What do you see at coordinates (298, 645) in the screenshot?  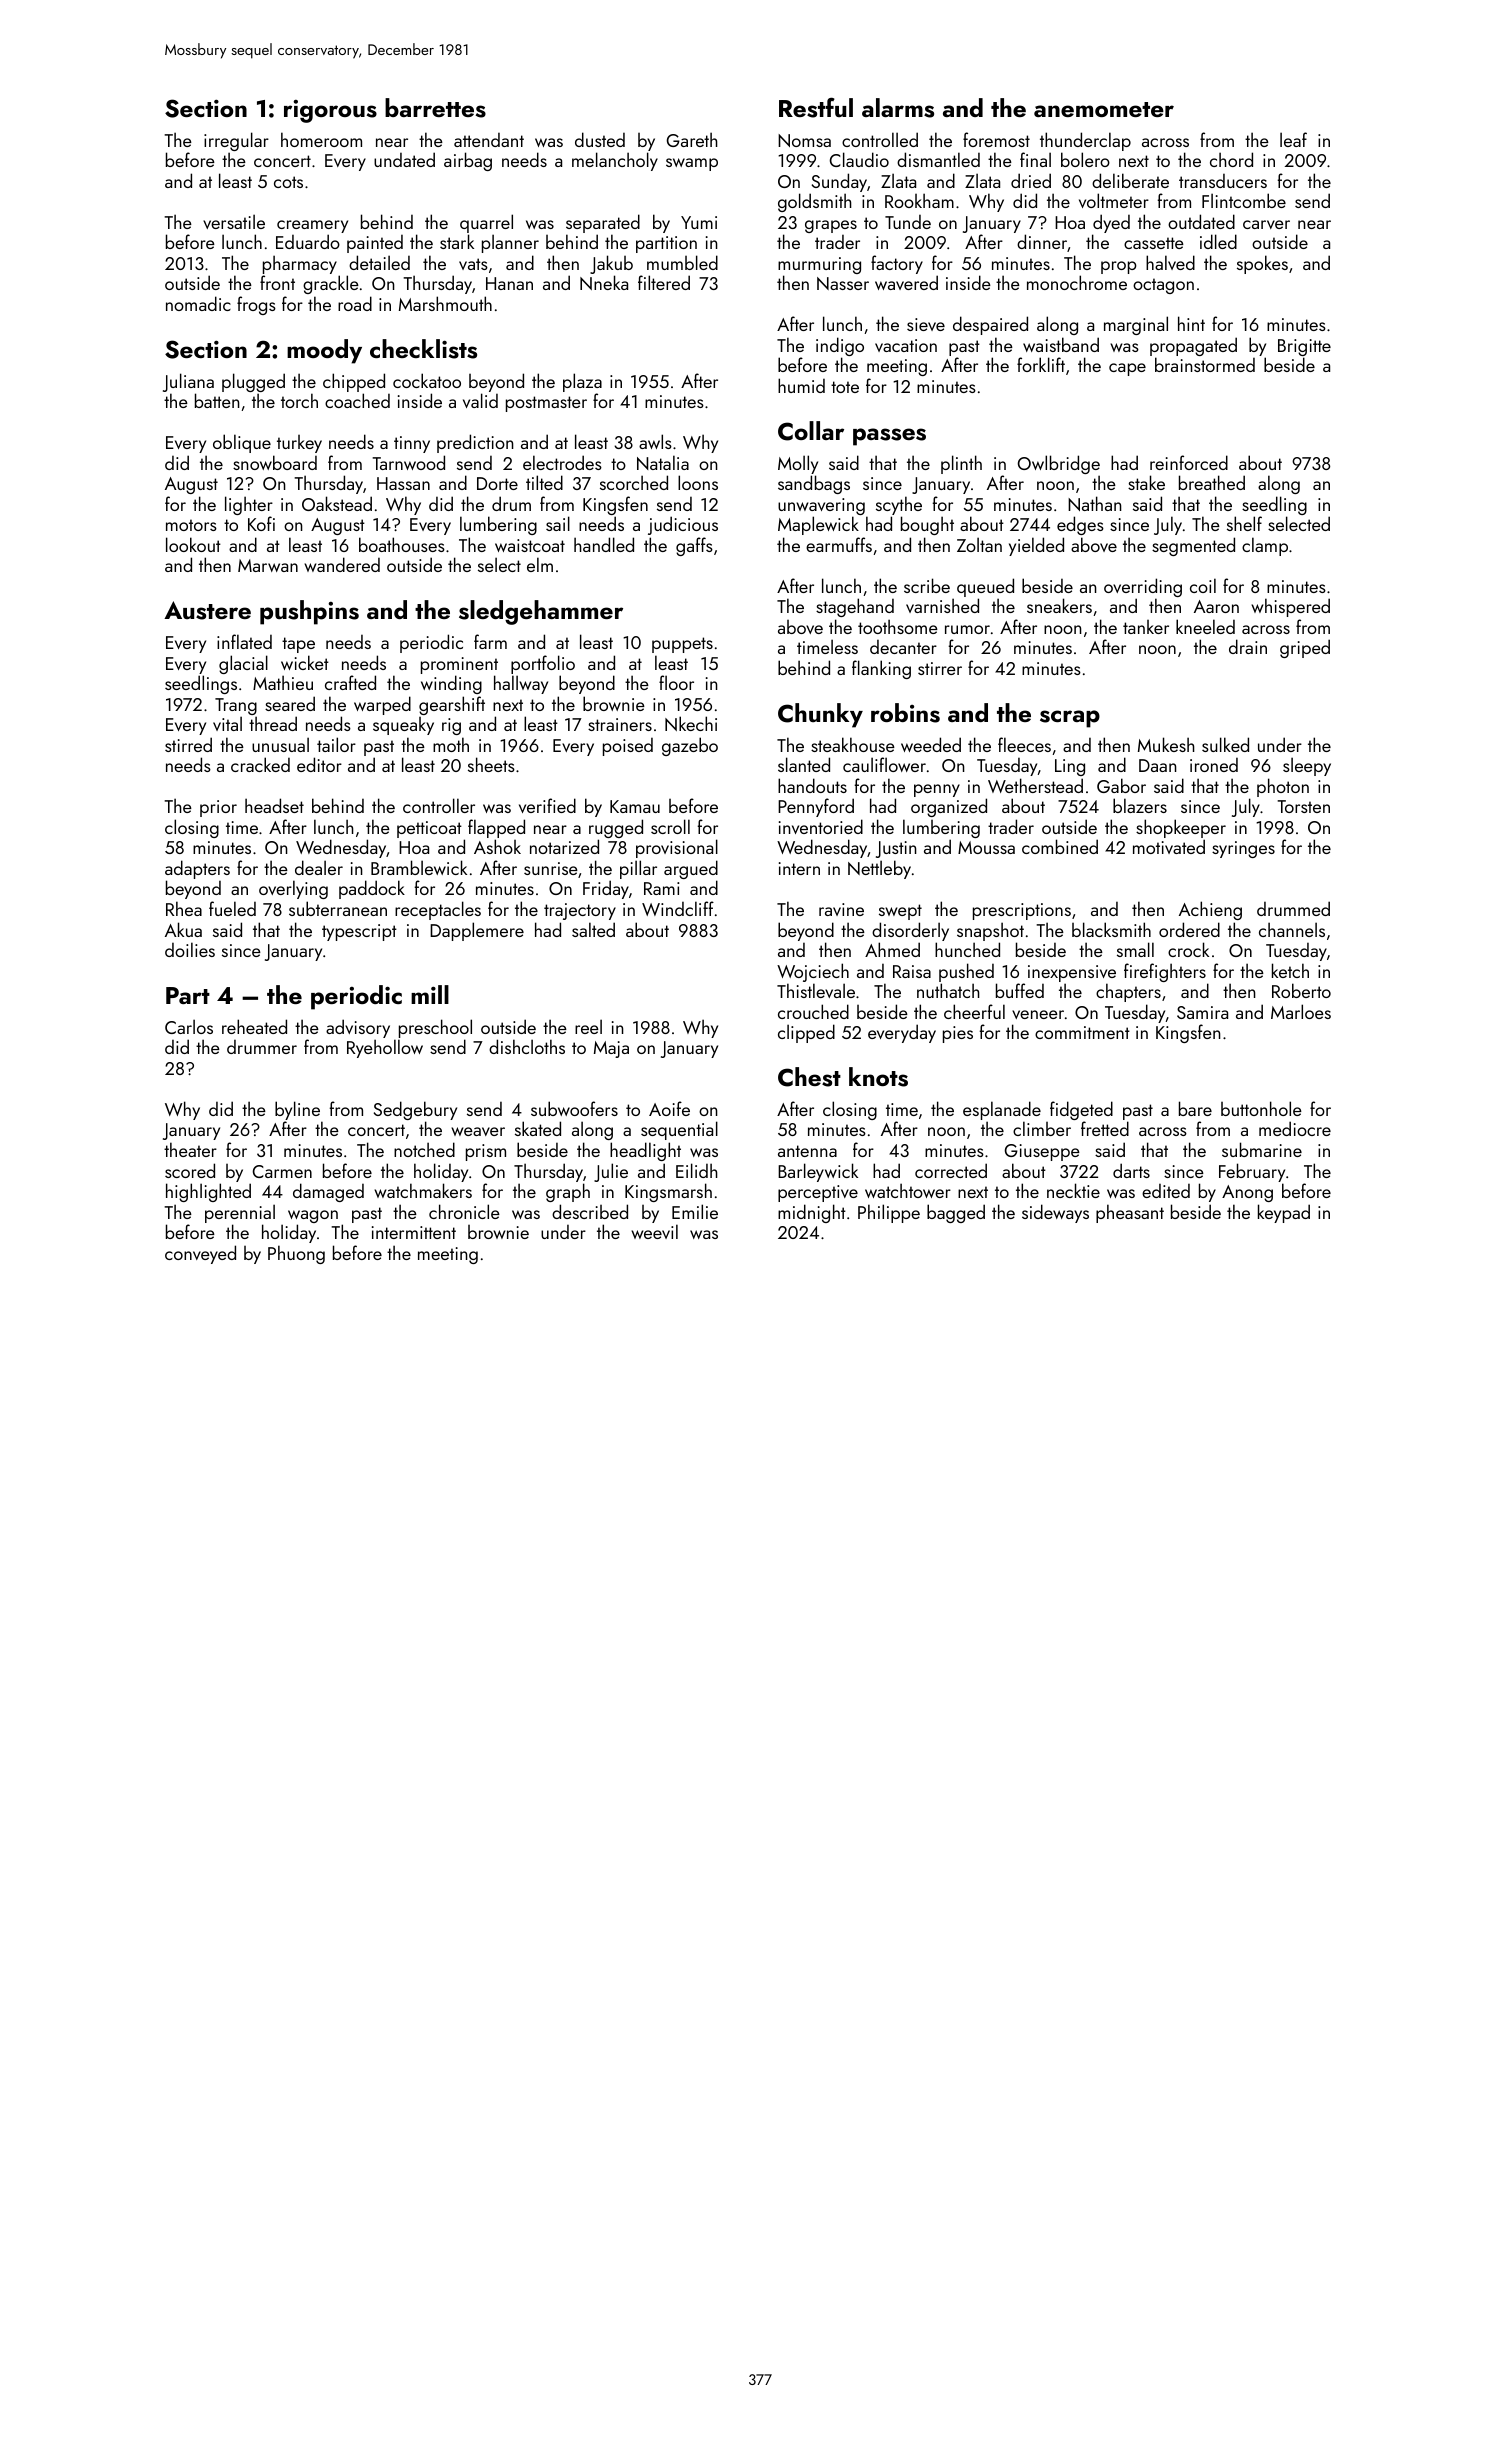 I see `tape` at bounding box center [298, 645].
